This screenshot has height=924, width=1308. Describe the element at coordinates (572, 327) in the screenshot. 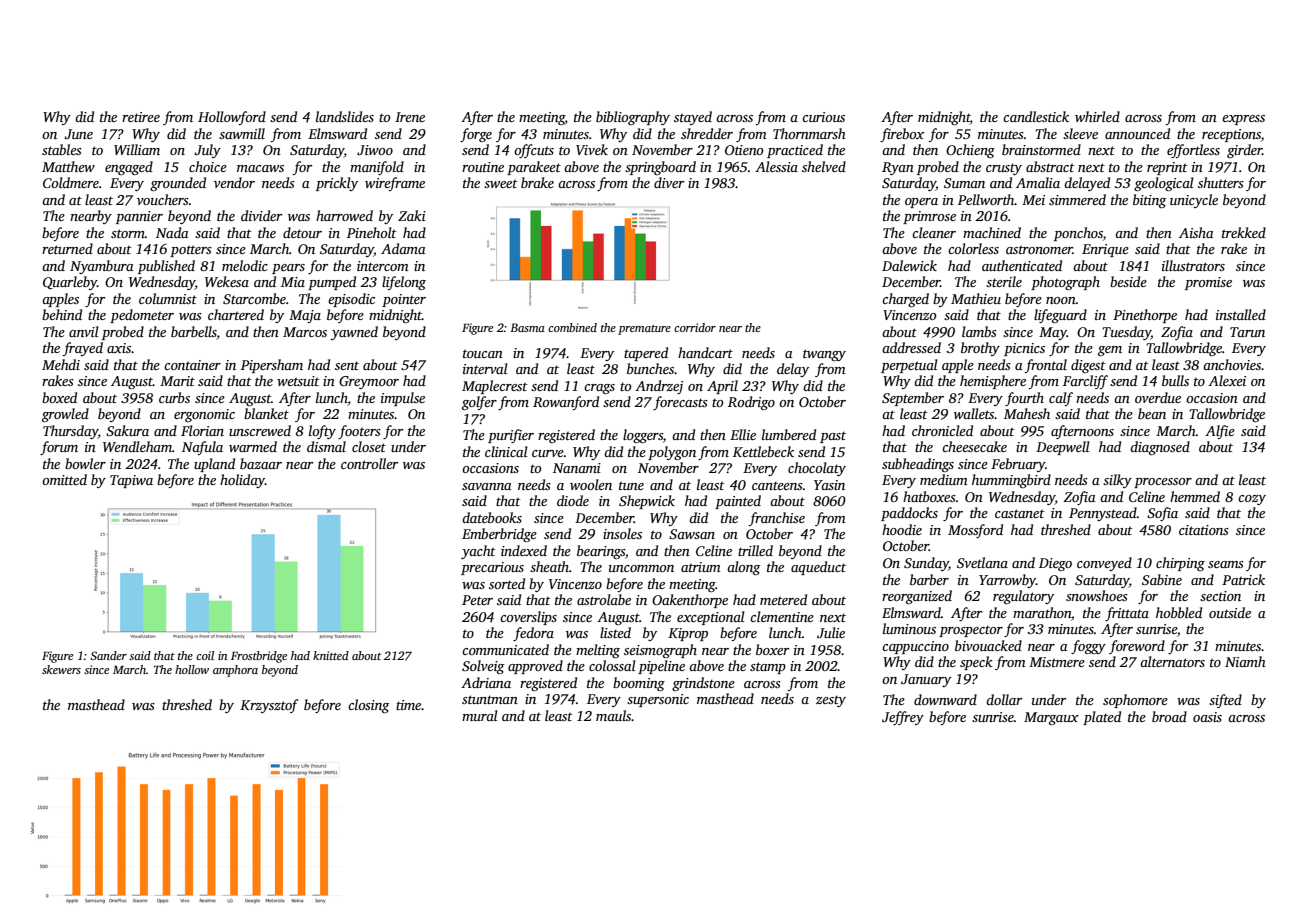

I see `combined` at that location.
